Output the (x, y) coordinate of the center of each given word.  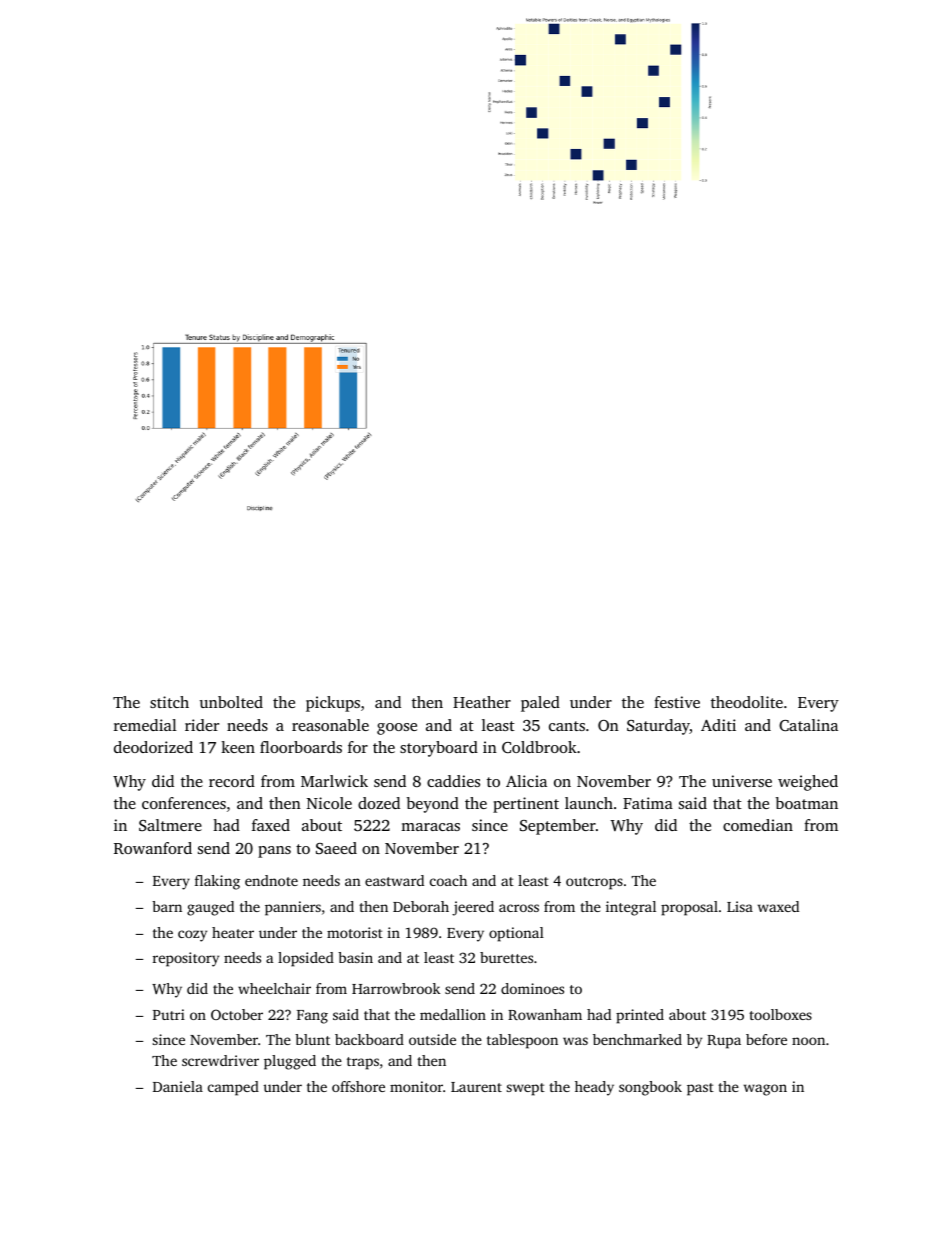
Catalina (808, 725)
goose (397, 729)
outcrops (594, 883)
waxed (778, 906)
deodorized (153, 747)
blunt (312, 1039)
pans (274, 852)
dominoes (532, 988)
